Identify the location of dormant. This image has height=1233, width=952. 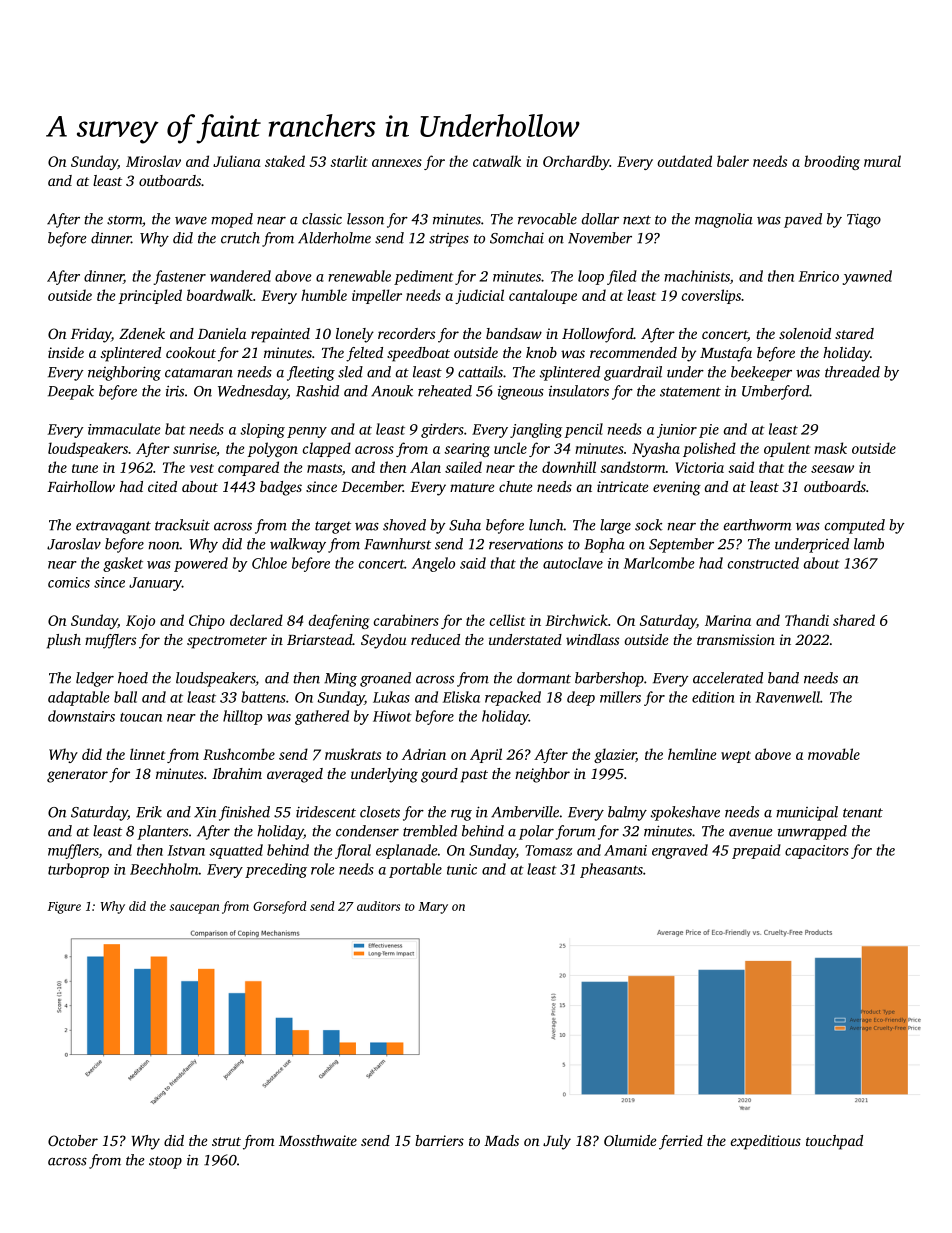
(544, 678).
